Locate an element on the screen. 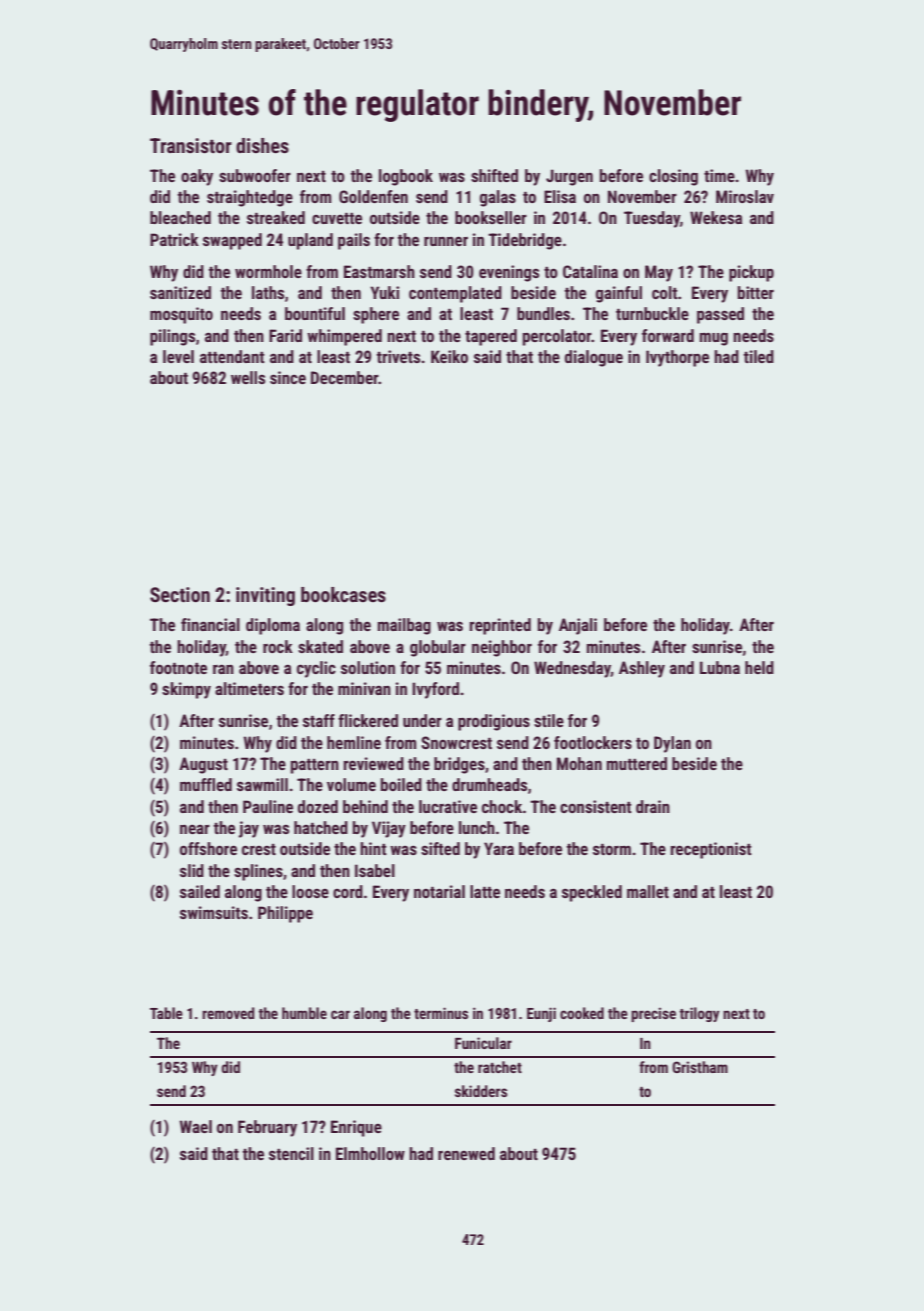  closing is located at coordinates (673, 177).
